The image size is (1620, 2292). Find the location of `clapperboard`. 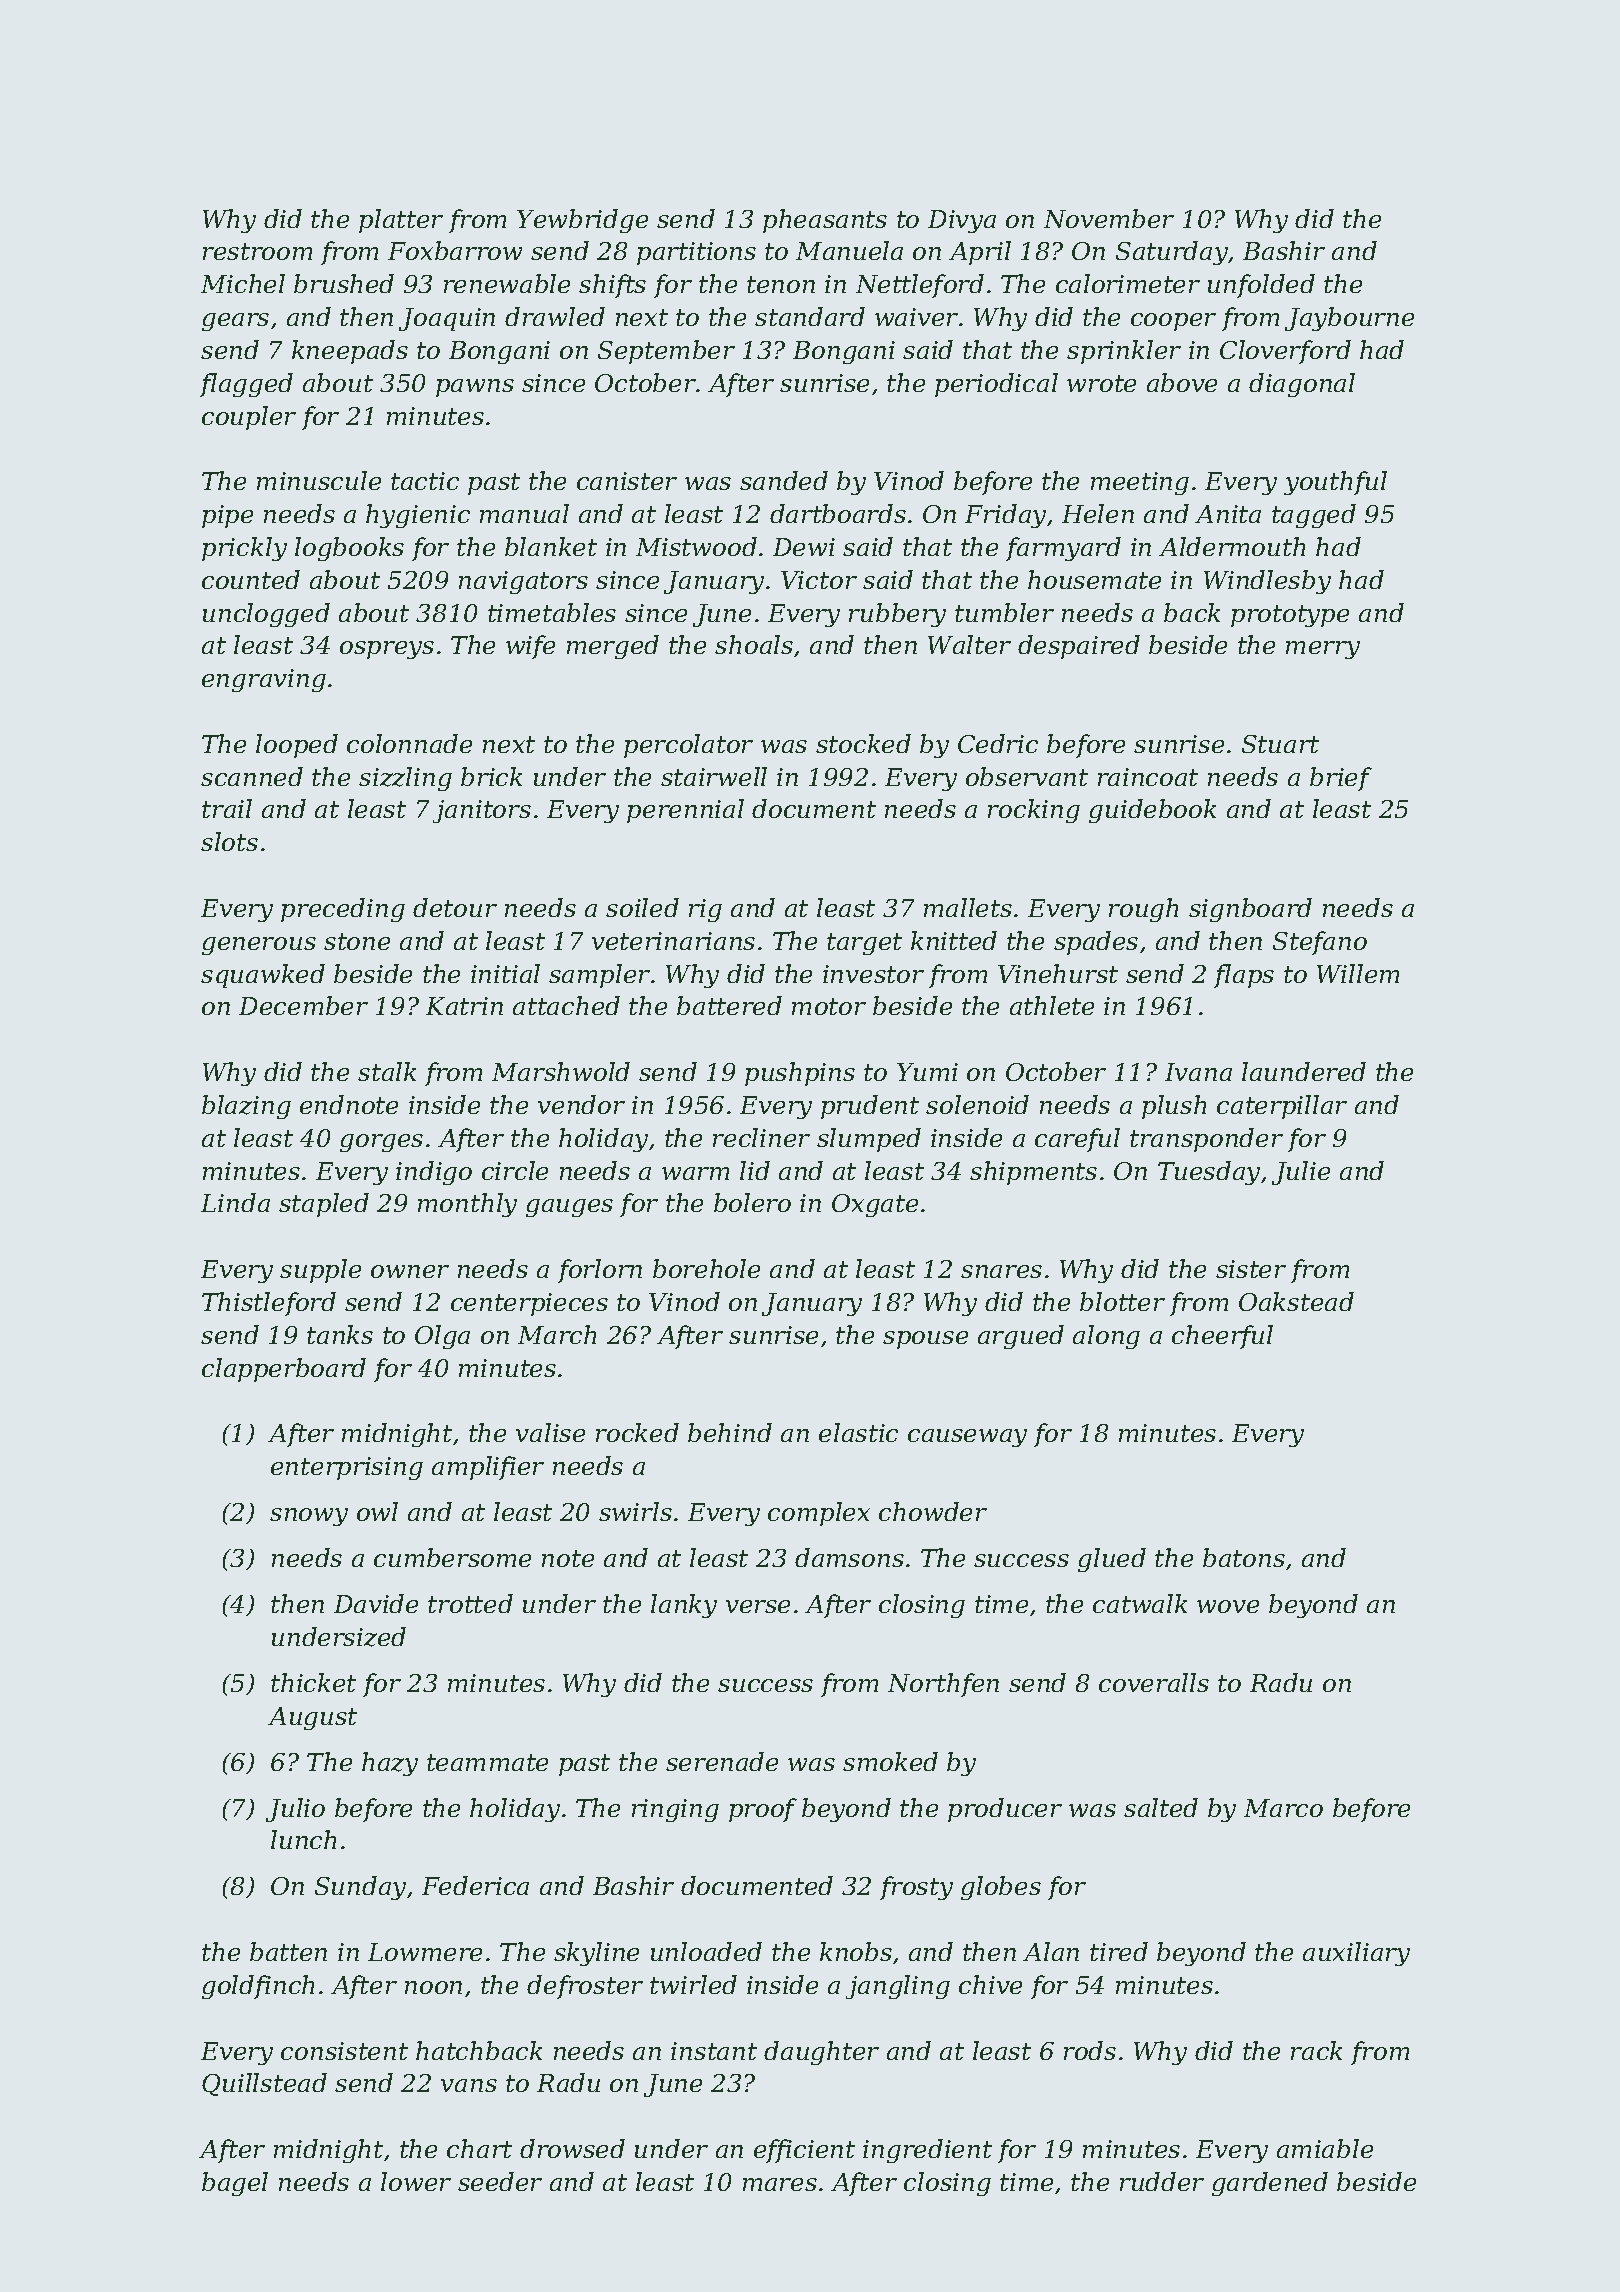

clapperboard is located at coordinates (284, 1370).
